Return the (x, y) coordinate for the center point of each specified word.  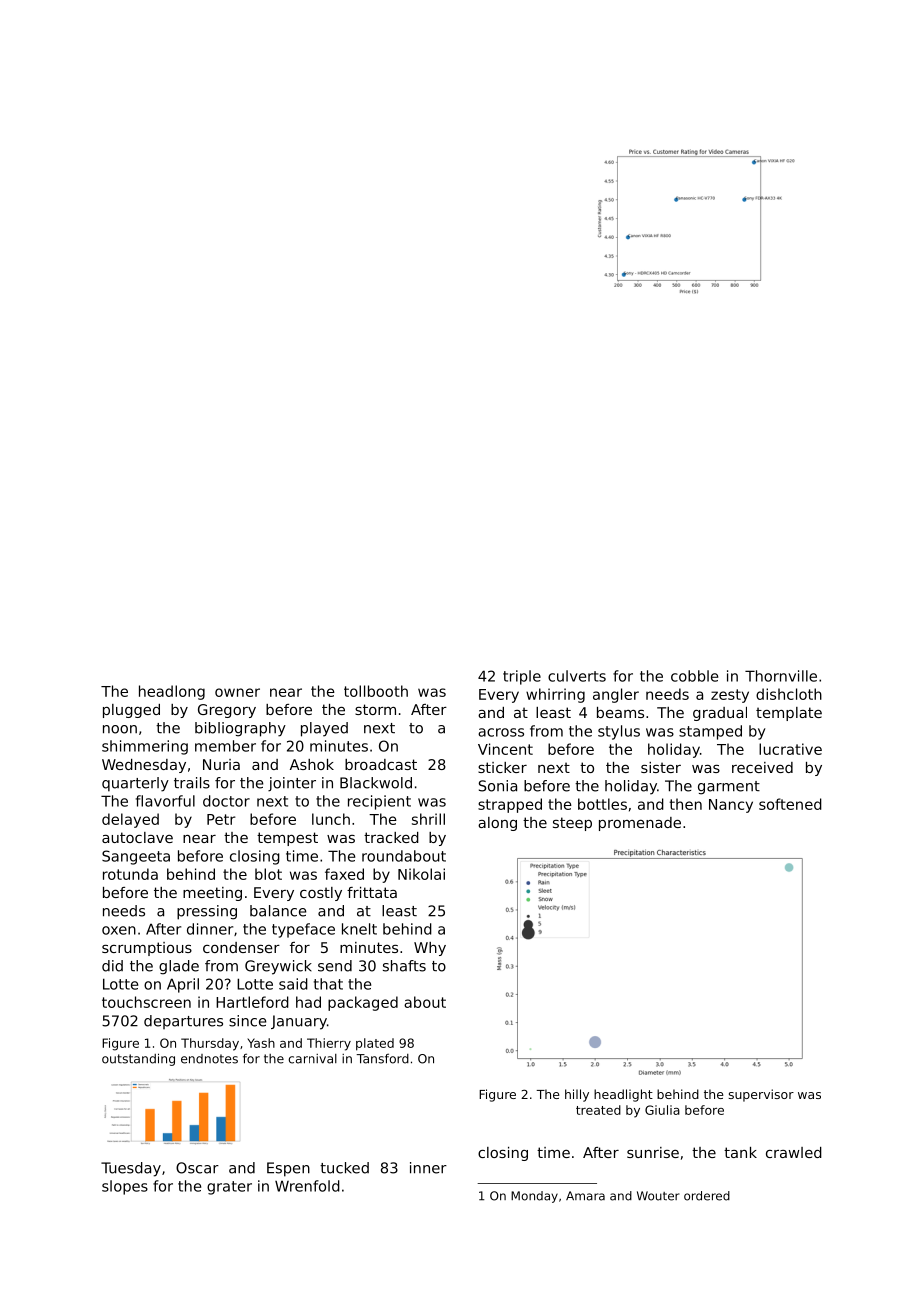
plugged (131, 711)
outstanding (138, 1059)
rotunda (130, 874)
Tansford (382, 1058)
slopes (125, 1187)
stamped (710, 732)
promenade (640, 824)
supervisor (761, 1095)
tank (740, 1152)
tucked (344, 1168)
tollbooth (376, 691)
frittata (372, 892)
